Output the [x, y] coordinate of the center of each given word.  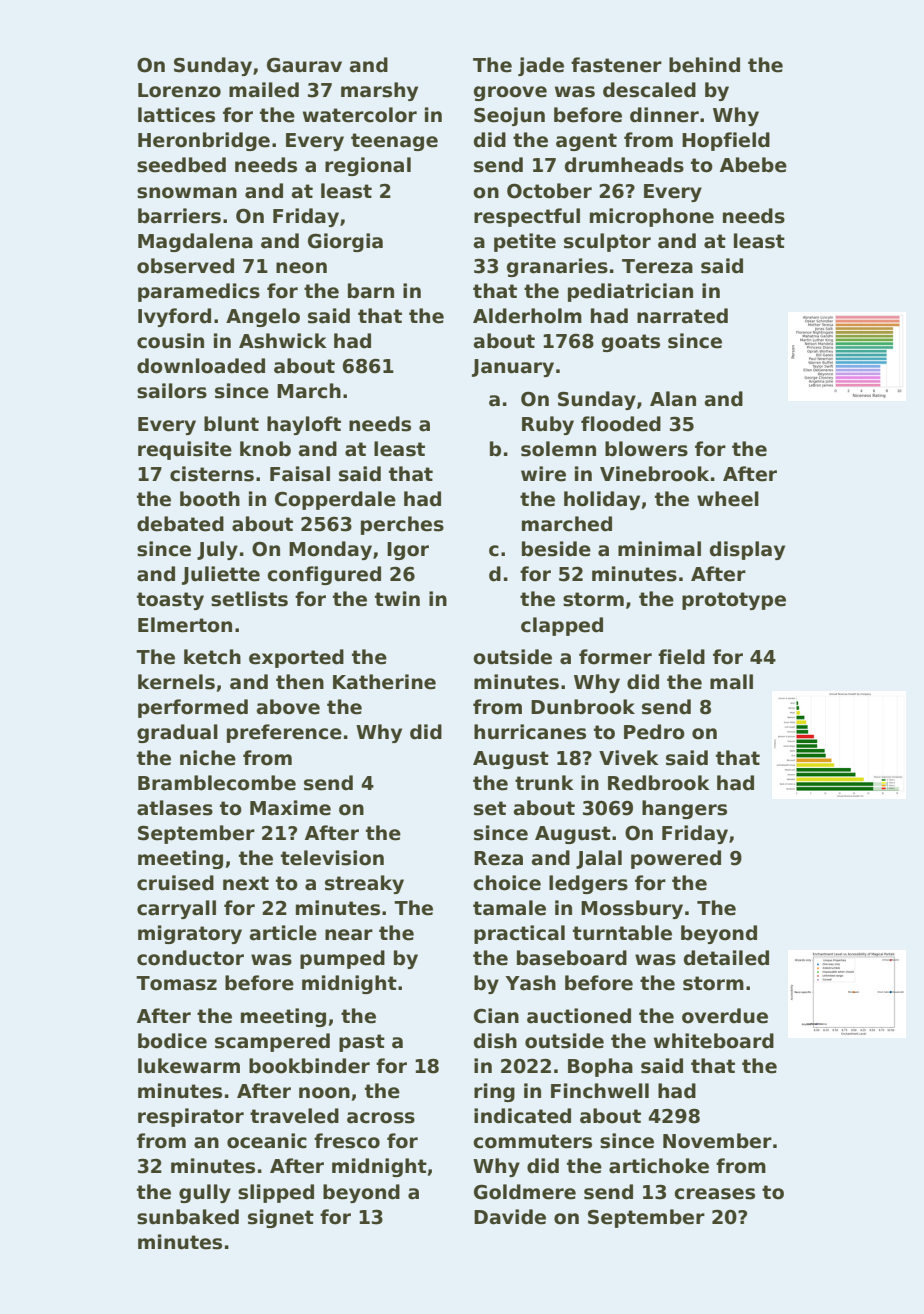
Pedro [654, 732]
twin [397, 598]
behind [704, 65]
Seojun [509, 116]
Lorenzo [179, 90]
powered [676, 859]
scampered [272, 1042]
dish [495, 1041]
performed [193, 708]
